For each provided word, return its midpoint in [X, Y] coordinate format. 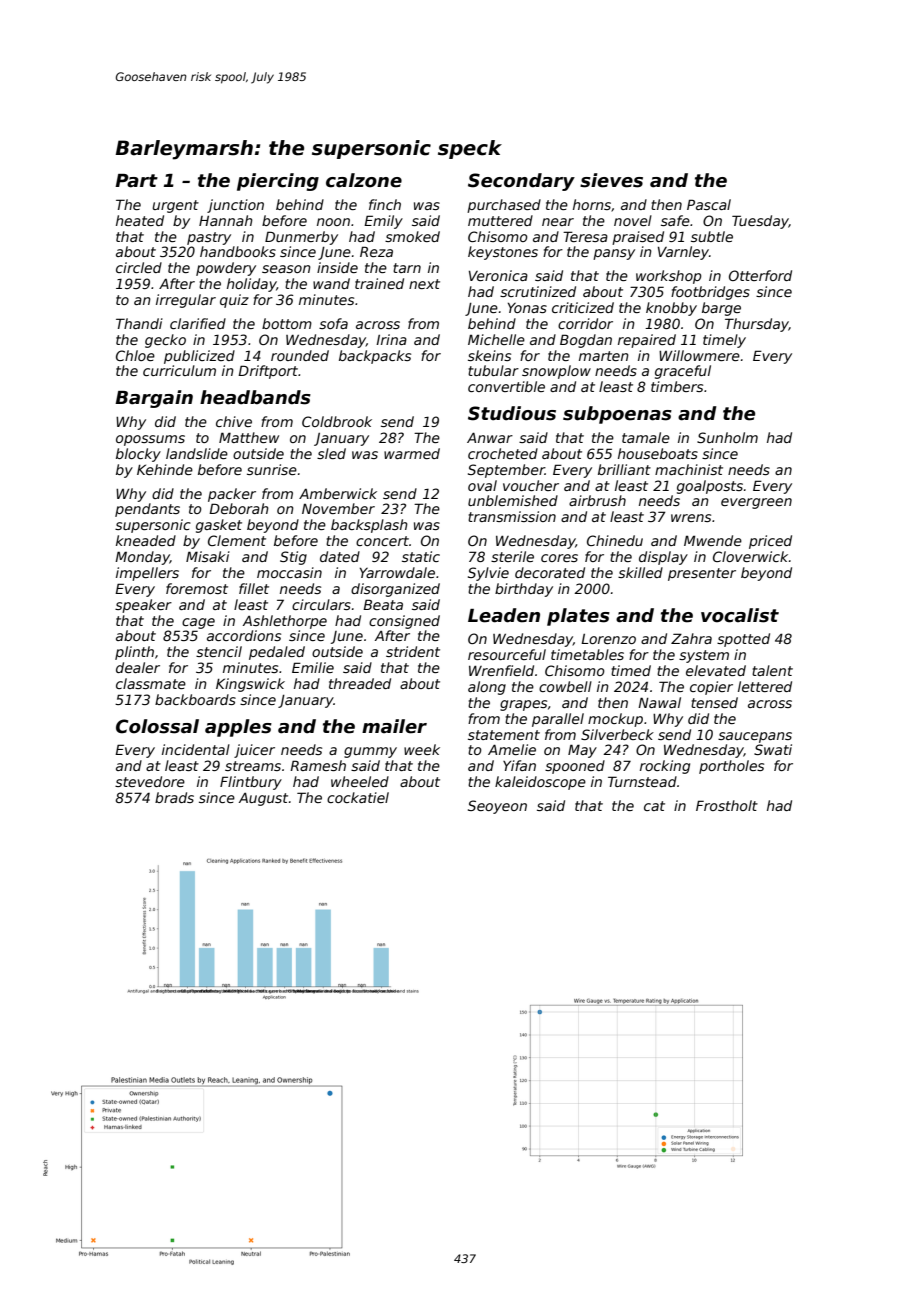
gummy [370, 752]
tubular [493, 370]
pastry [209, 238]
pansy [614, 254]
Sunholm [727, 437]
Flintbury [251, 783]
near [558, 222]
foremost [197, 588]
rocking [665, 767]
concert [382, 541]
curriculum [179, 370]
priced [770, 542]
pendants [147, 510]
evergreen [756, 503]
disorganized [395, 590]
